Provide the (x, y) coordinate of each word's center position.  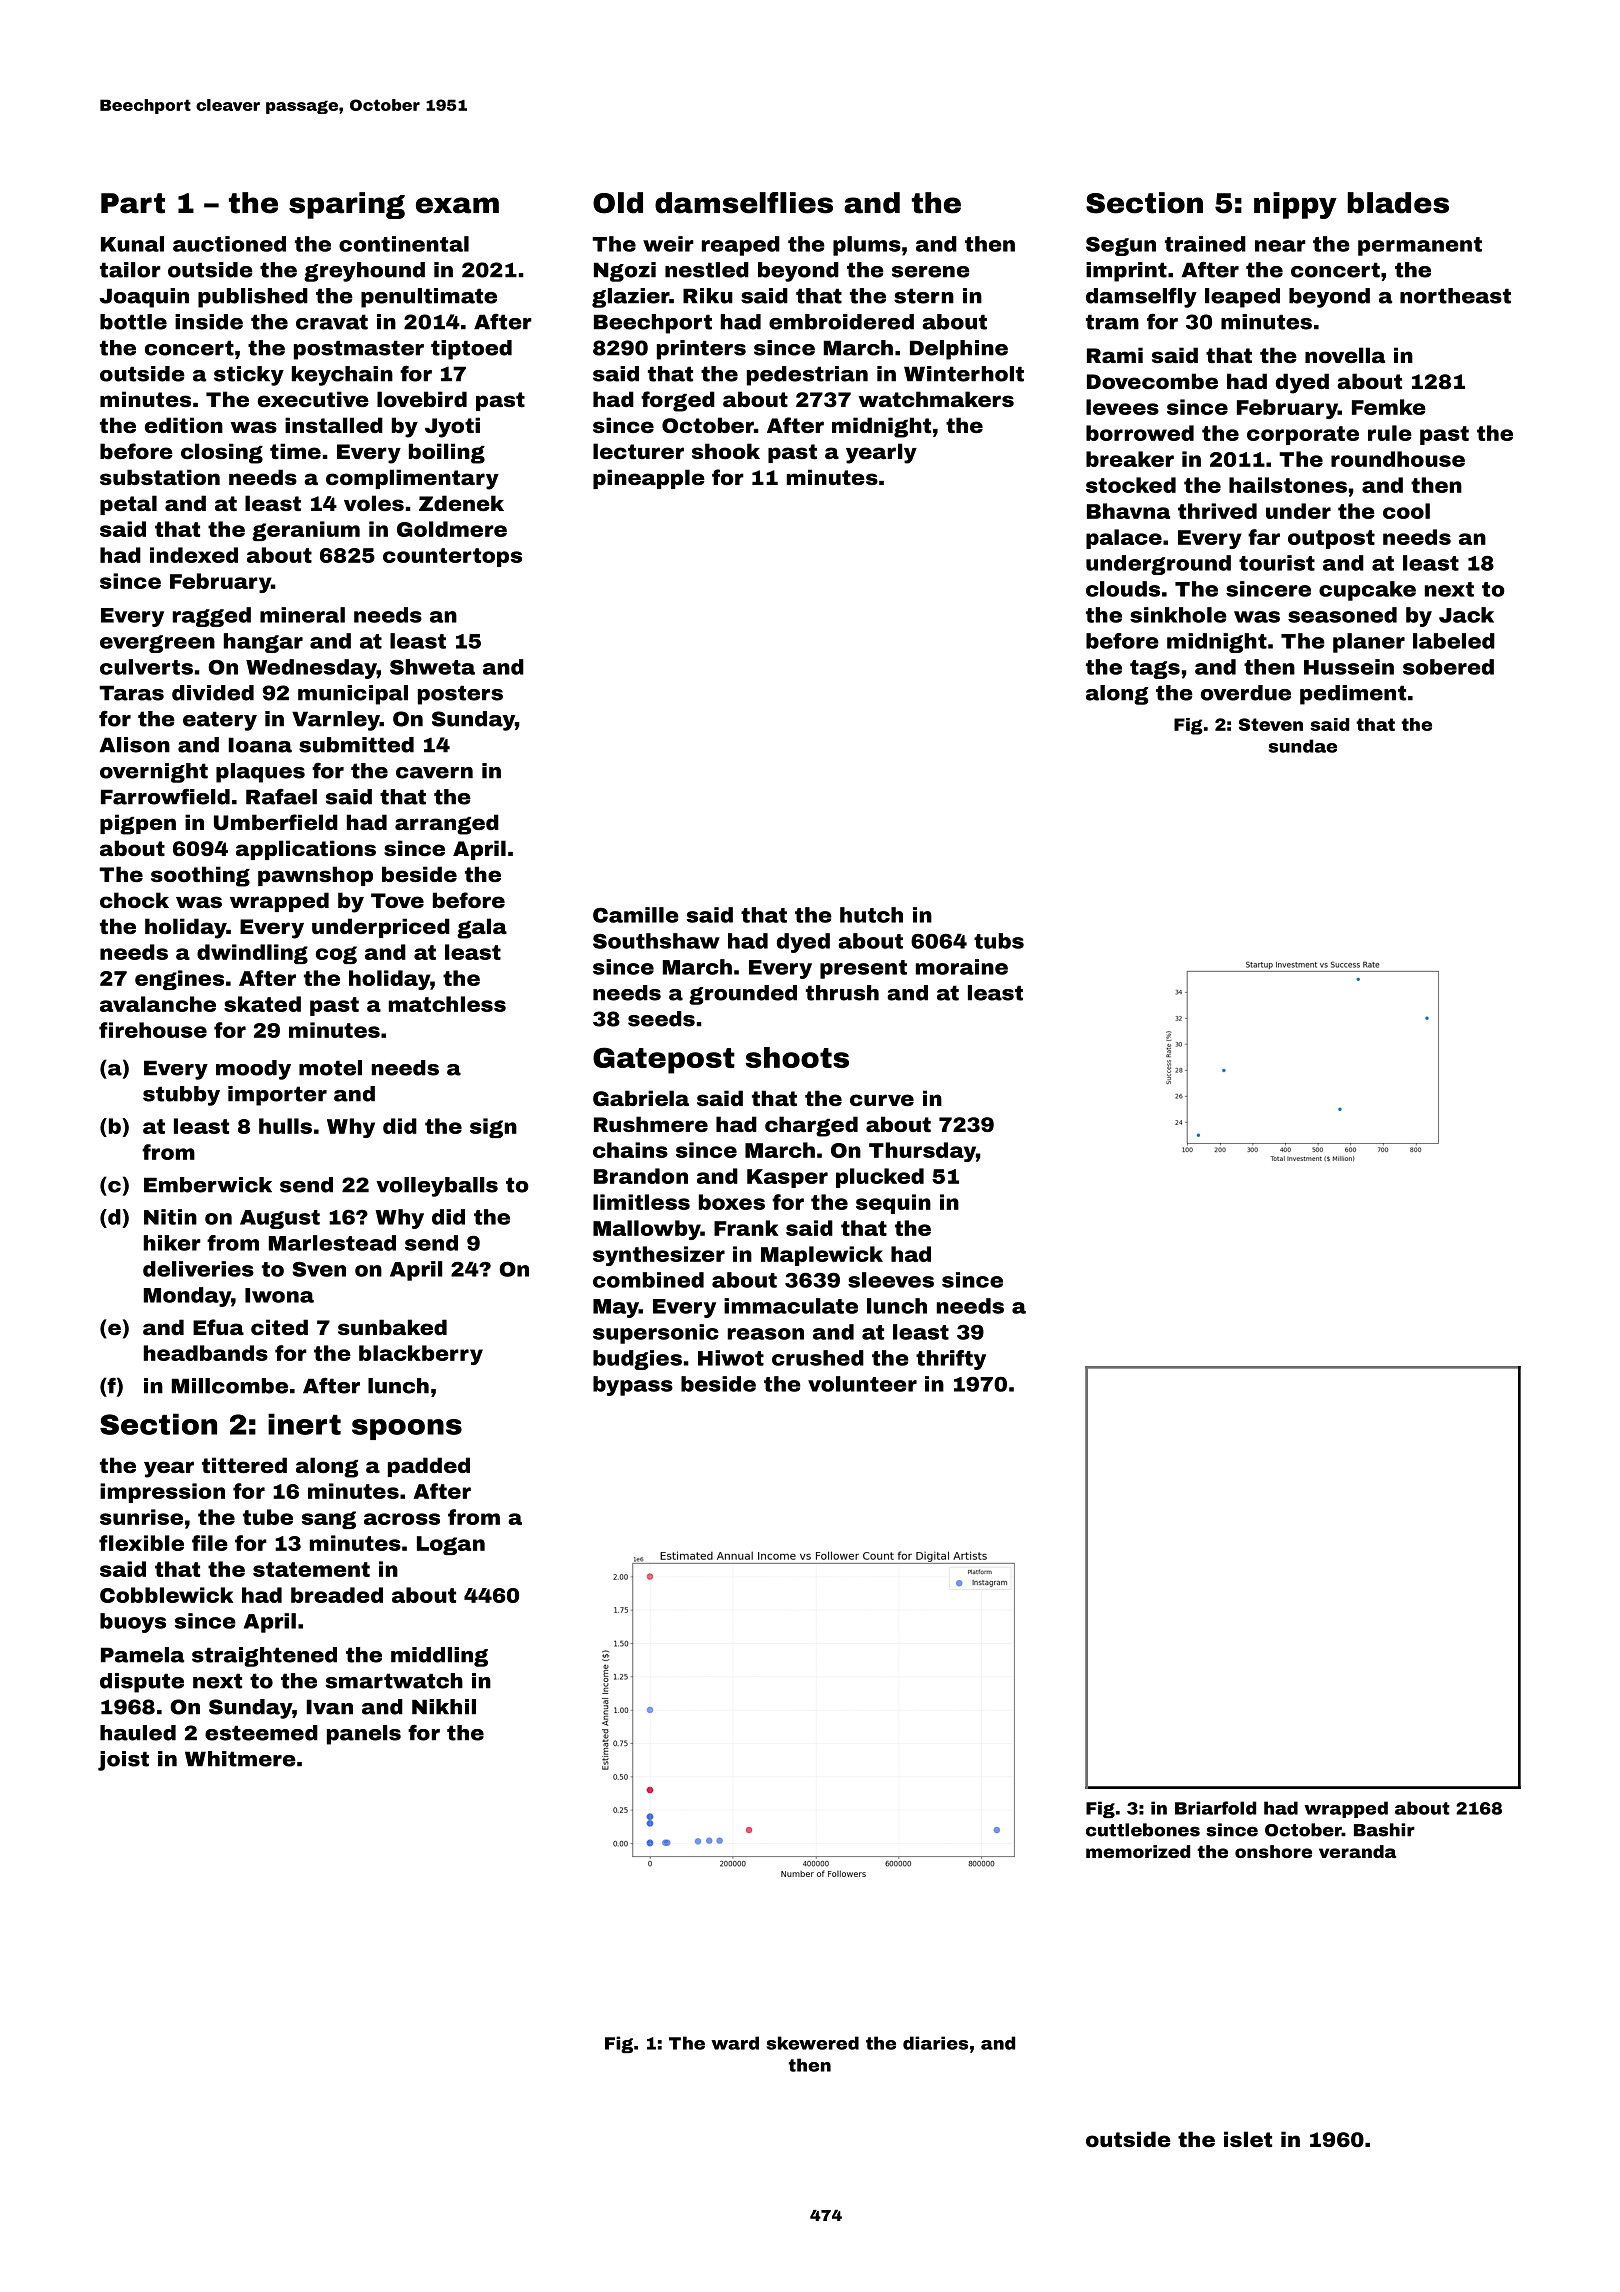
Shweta (432, 667)
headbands (206, 1353)
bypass (633, 1386)
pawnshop (315, 876)
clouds (1123, 589)
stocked (1131, 485)
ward (735, 2043)
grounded (743, 995)
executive (313, 399)
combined (648, 1280)
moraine (962, 967)
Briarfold (1215, 1808)
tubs (999, 941)
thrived (1217, 511)
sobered (1448, 667)
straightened (264, 1657)
